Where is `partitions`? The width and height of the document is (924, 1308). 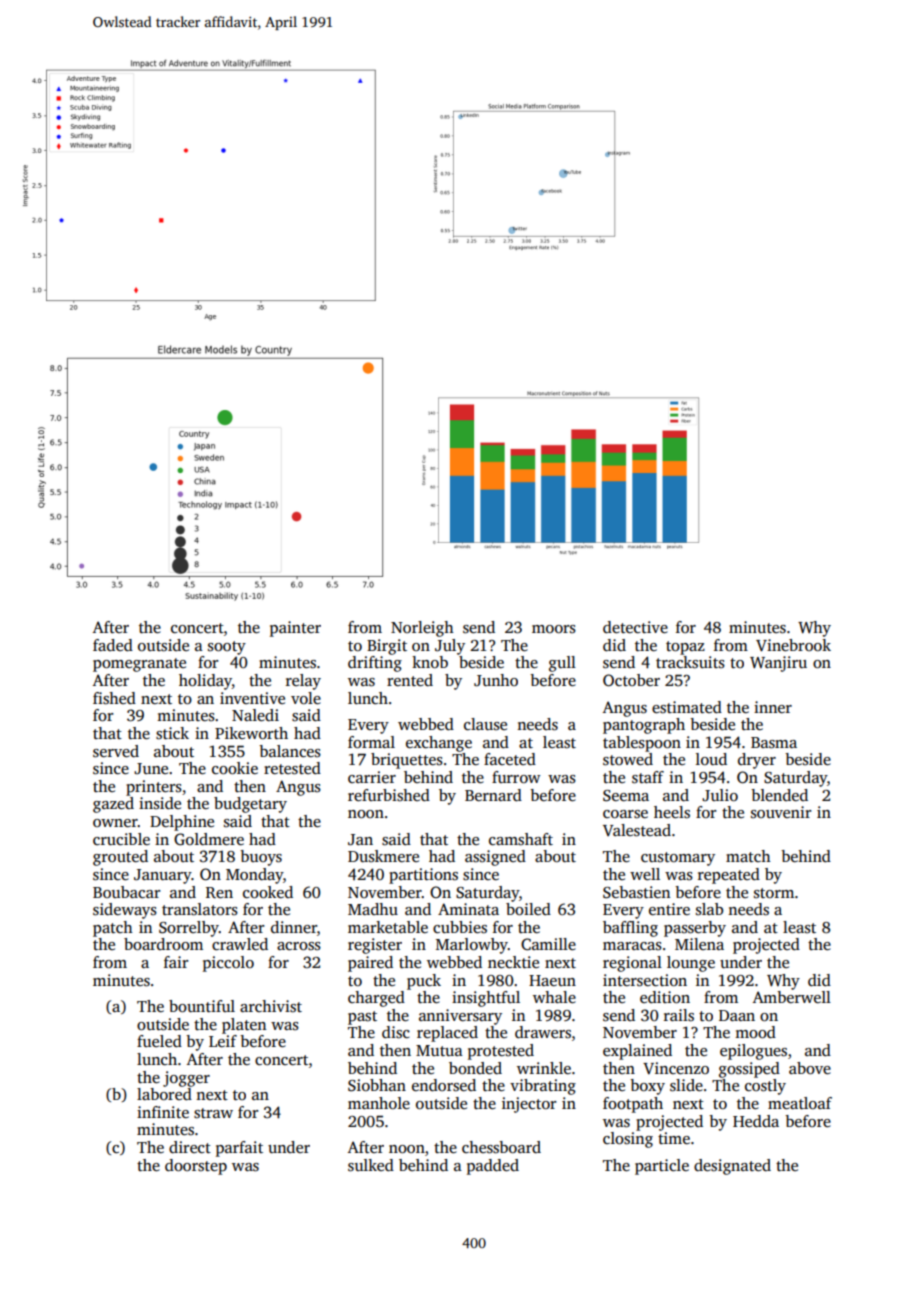 partitions is located at coordinates (423, 876).
